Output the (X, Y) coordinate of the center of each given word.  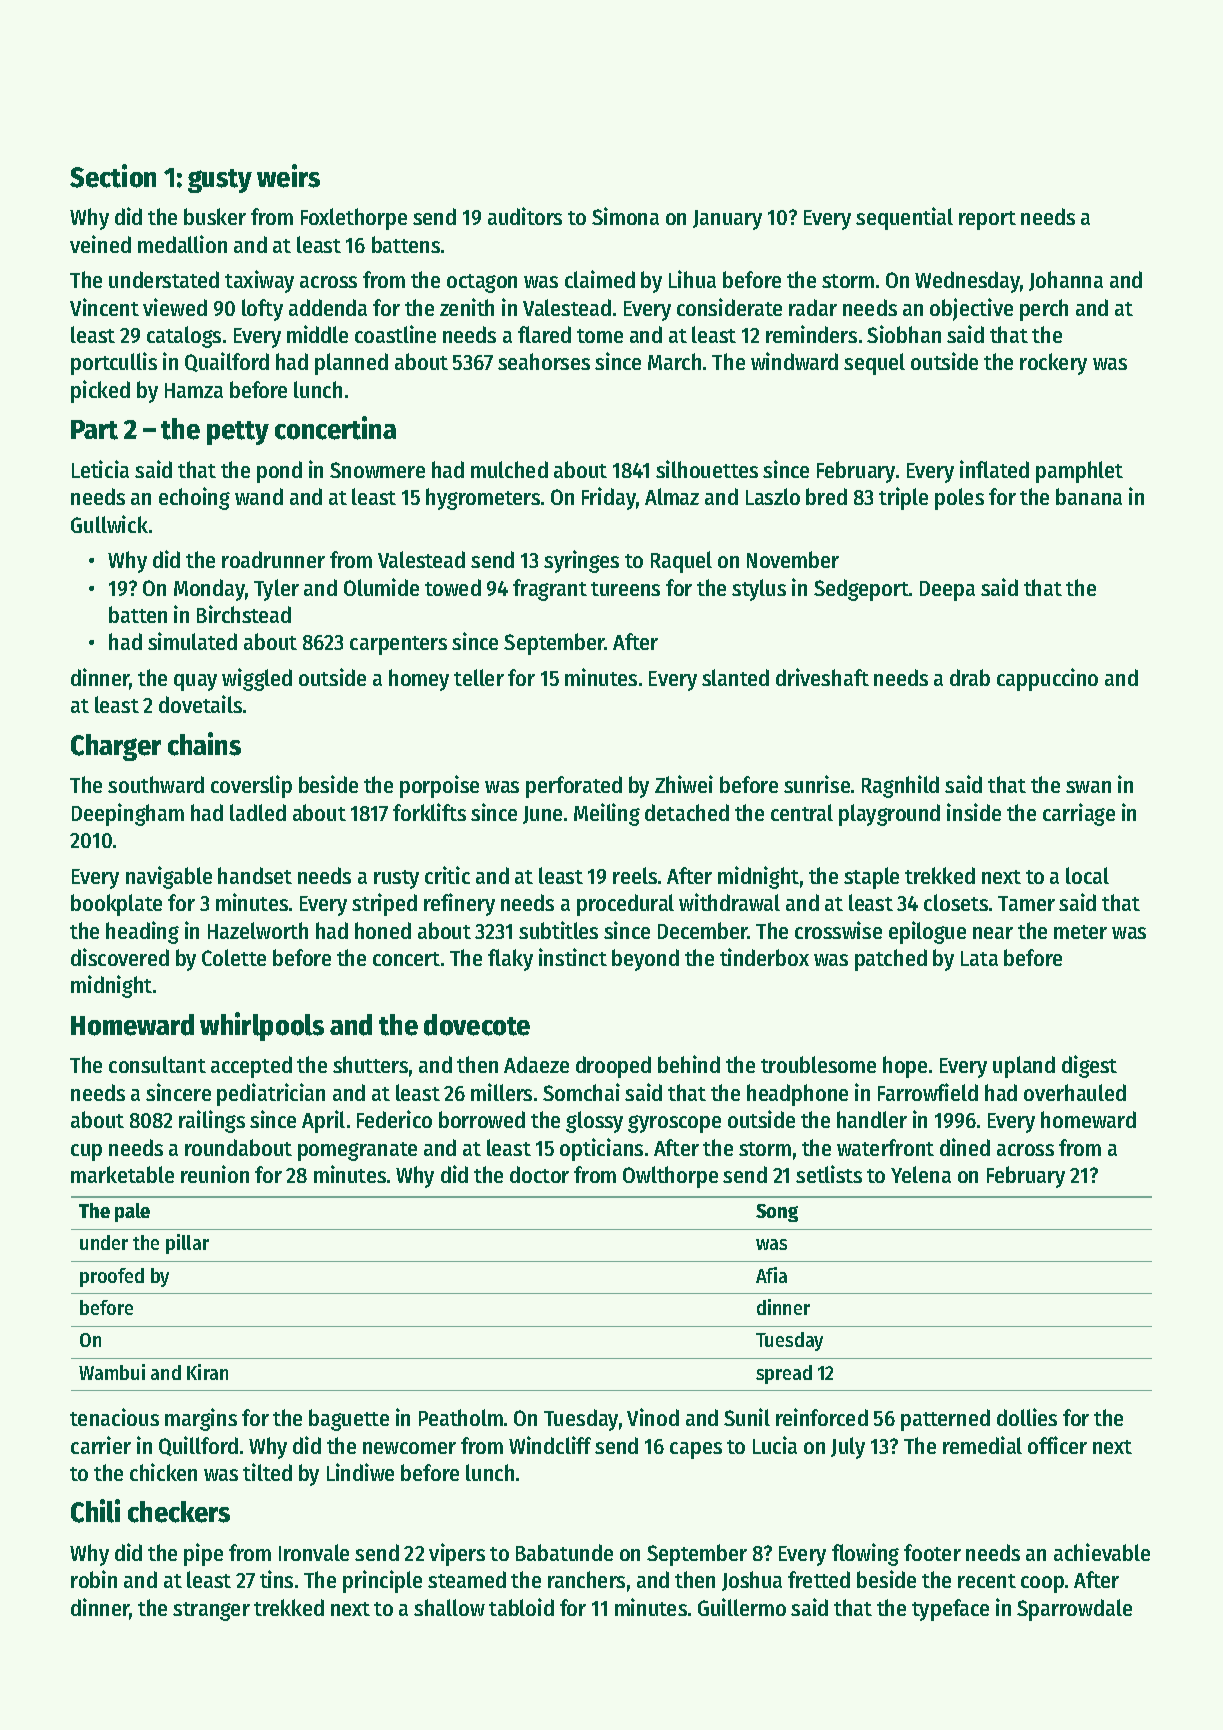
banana (1089, 496)
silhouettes (707, 469)
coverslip (251, 786)
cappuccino (1047, 679)
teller (479, 677)
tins (276, 1579)
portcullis (114, 363)
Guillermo (742, 1607)
